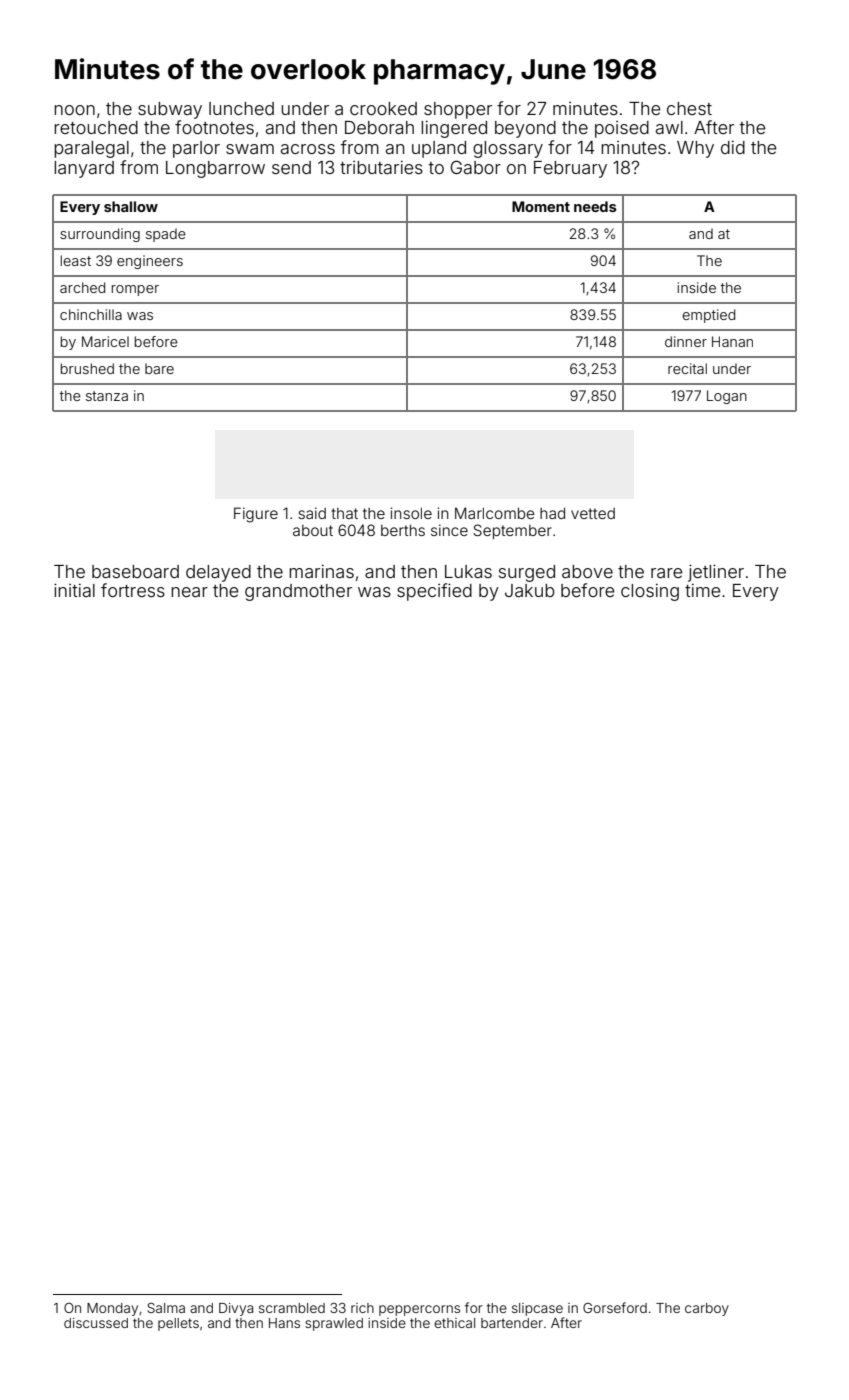 The image size is (849, 1400). What do you see at coordinates (525, 129) in the screenshot?
I see `beyond` at bounding box center [525, 129].
